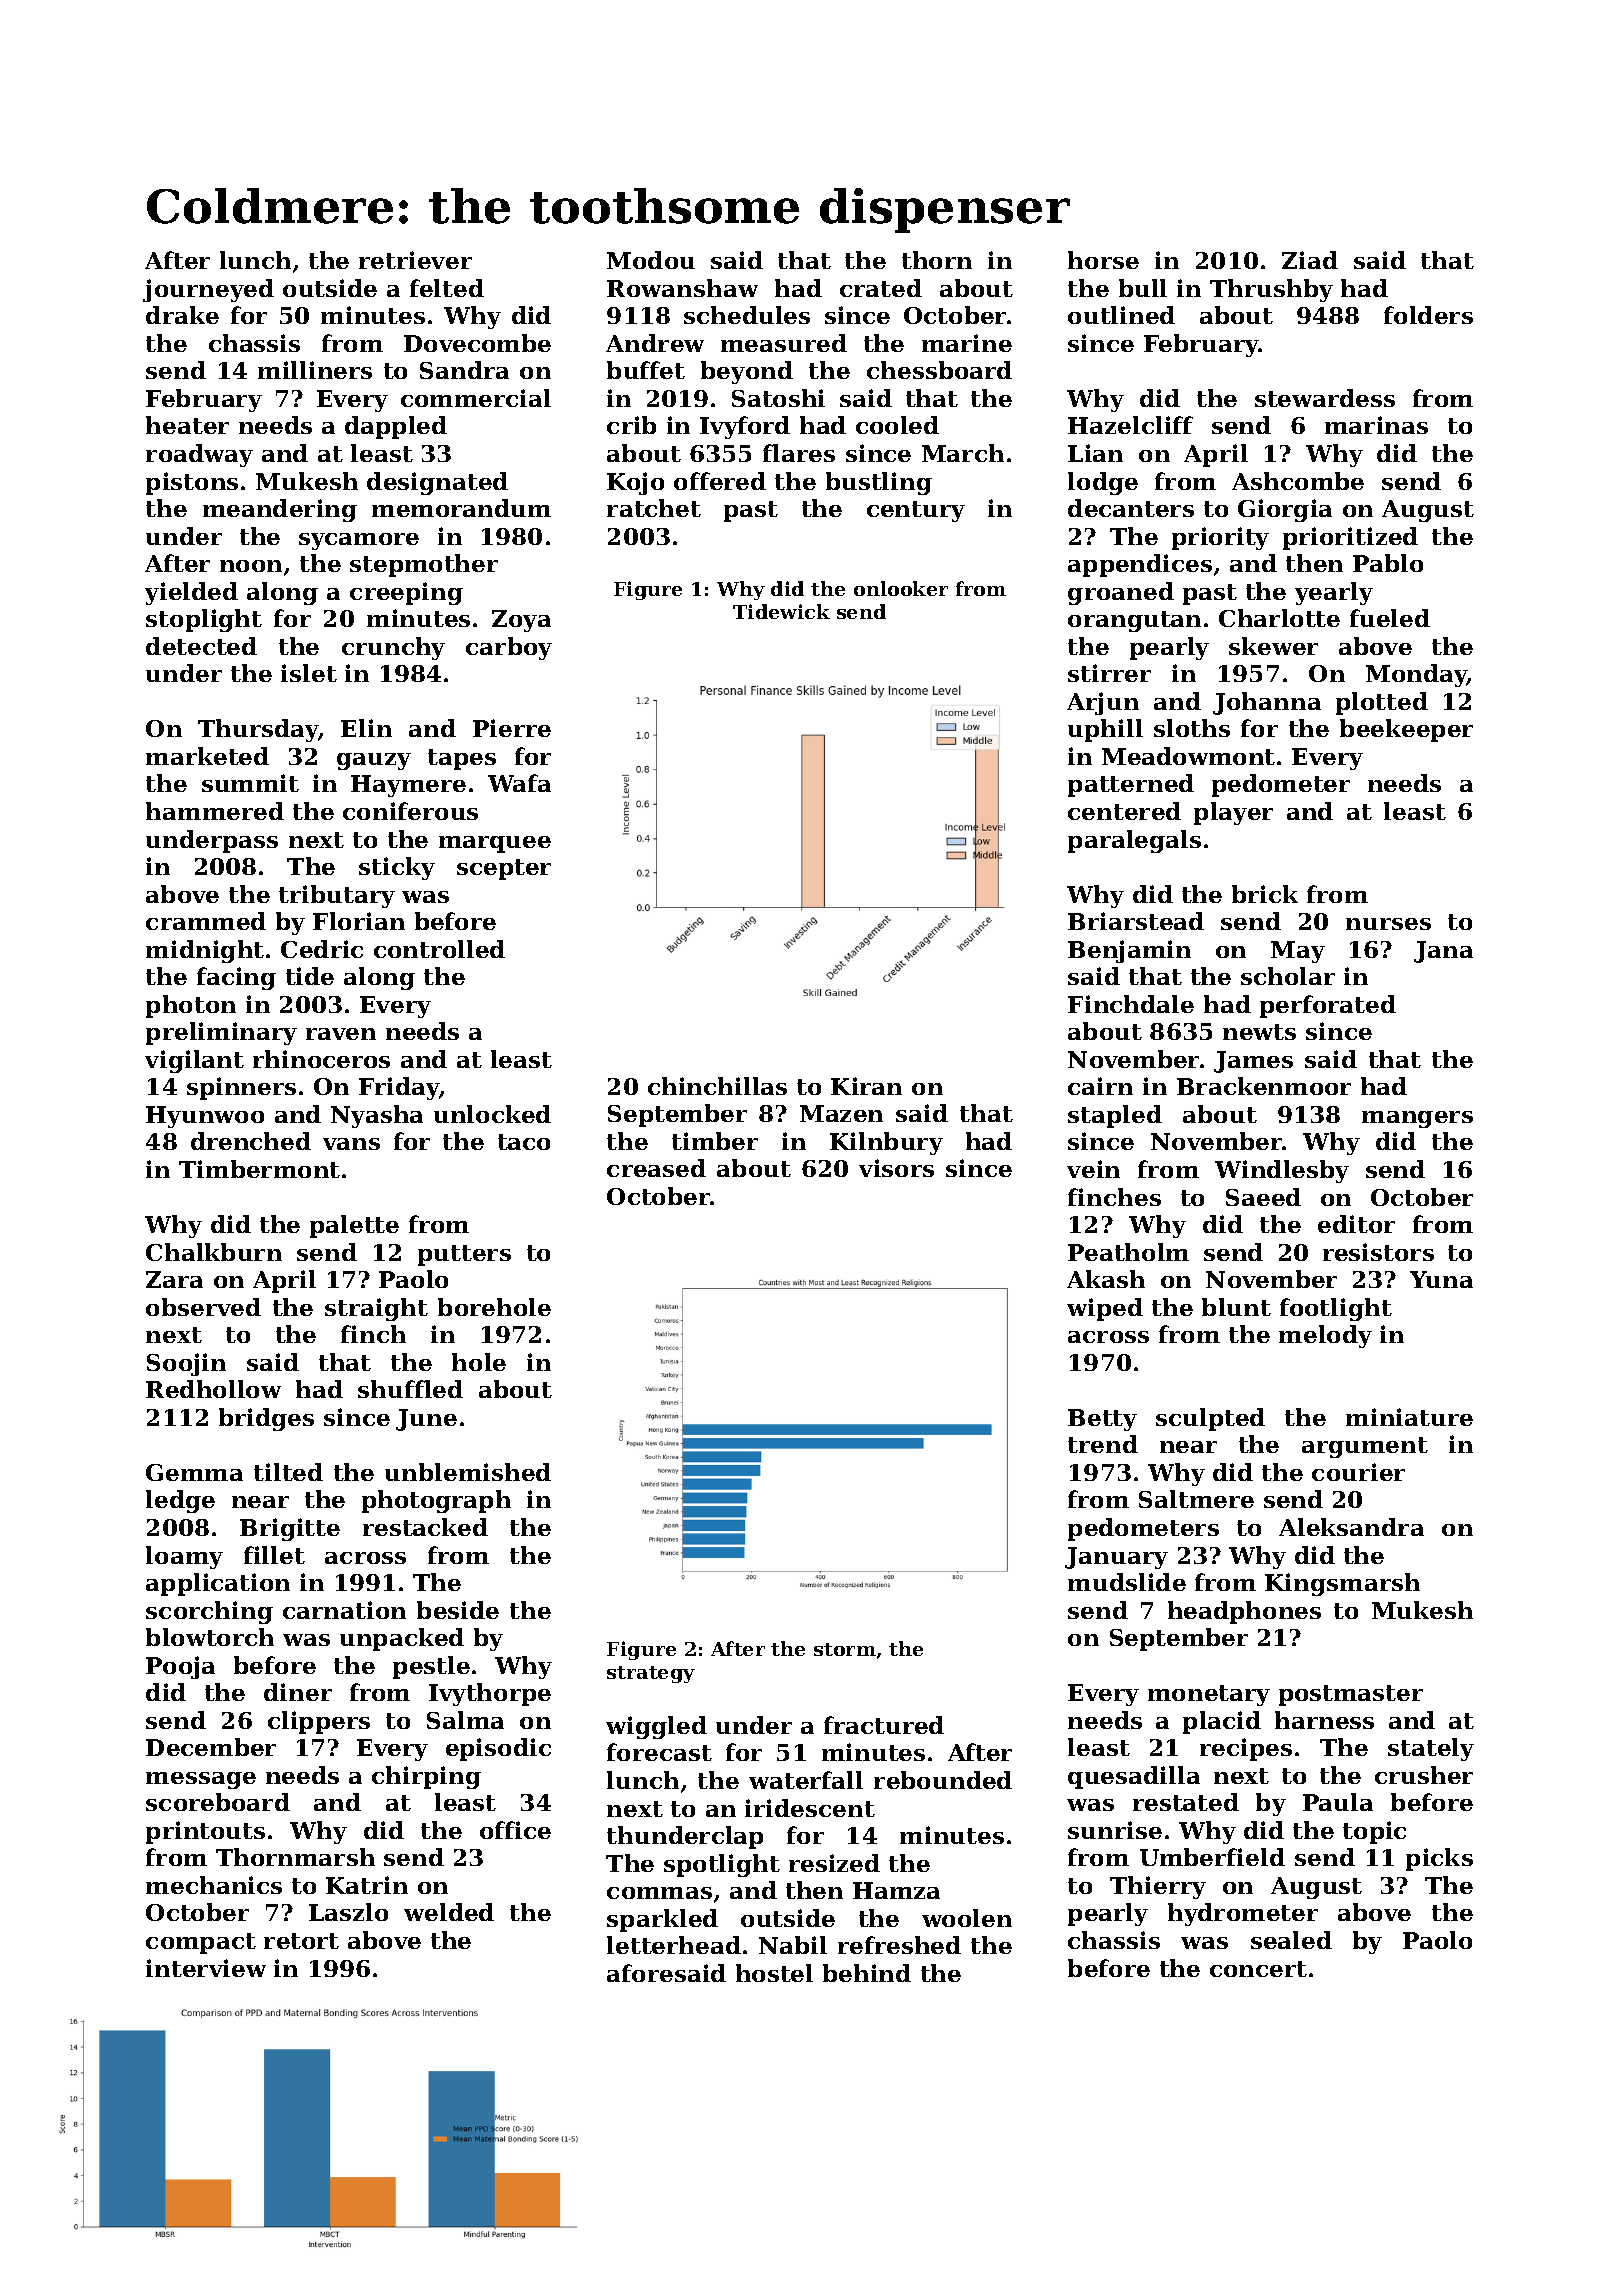 The width and height of the image is (1620, 2292). What do you see at coordinates (214, 1885) in the image?
I see `mechanics` at bounding box center [214, 1885].
